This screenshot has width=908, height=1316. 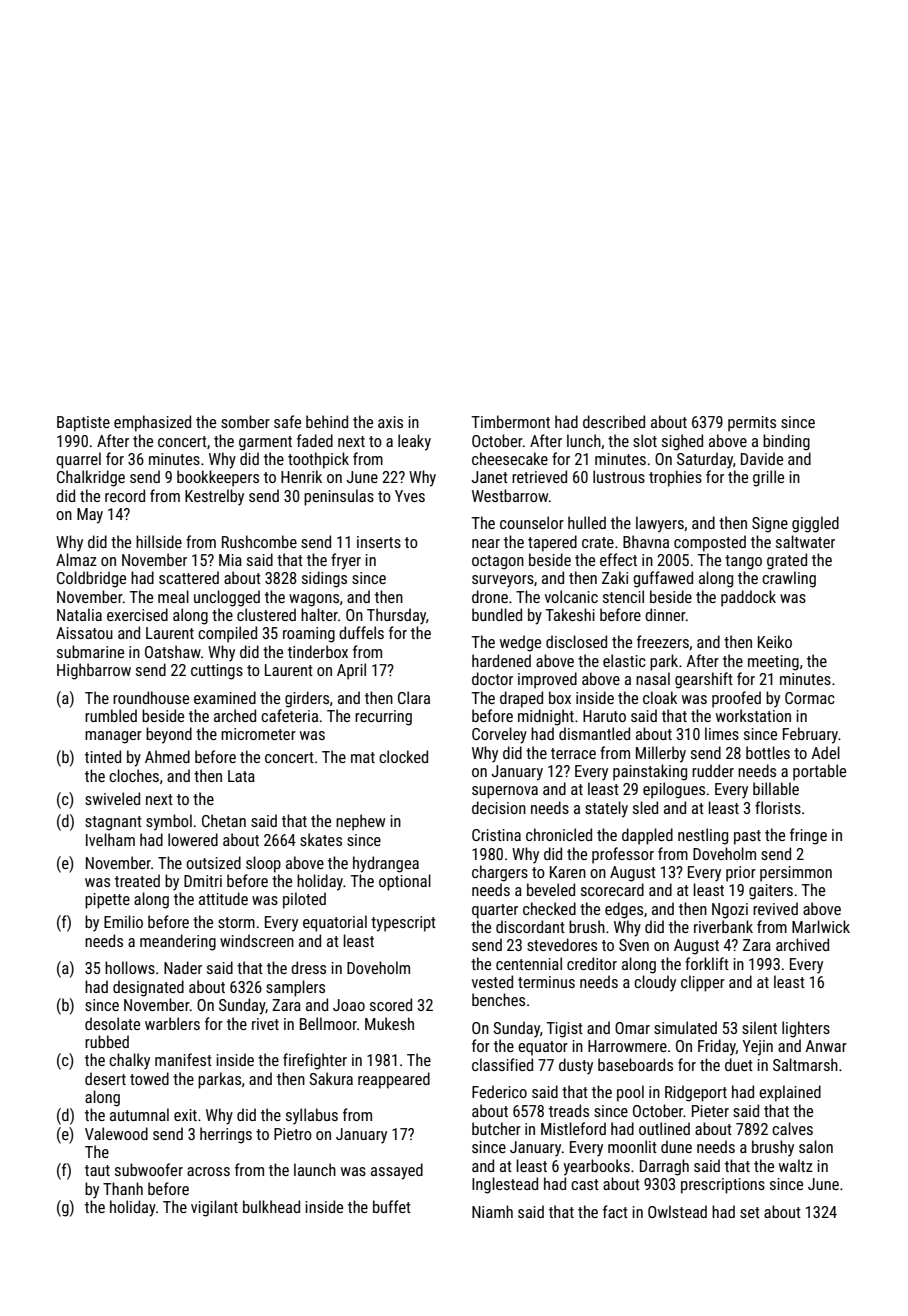 What do you see at coordinates (271, 1206) in the screenshot?
I see `bulkhead` at bounding box center [271, 1206].
